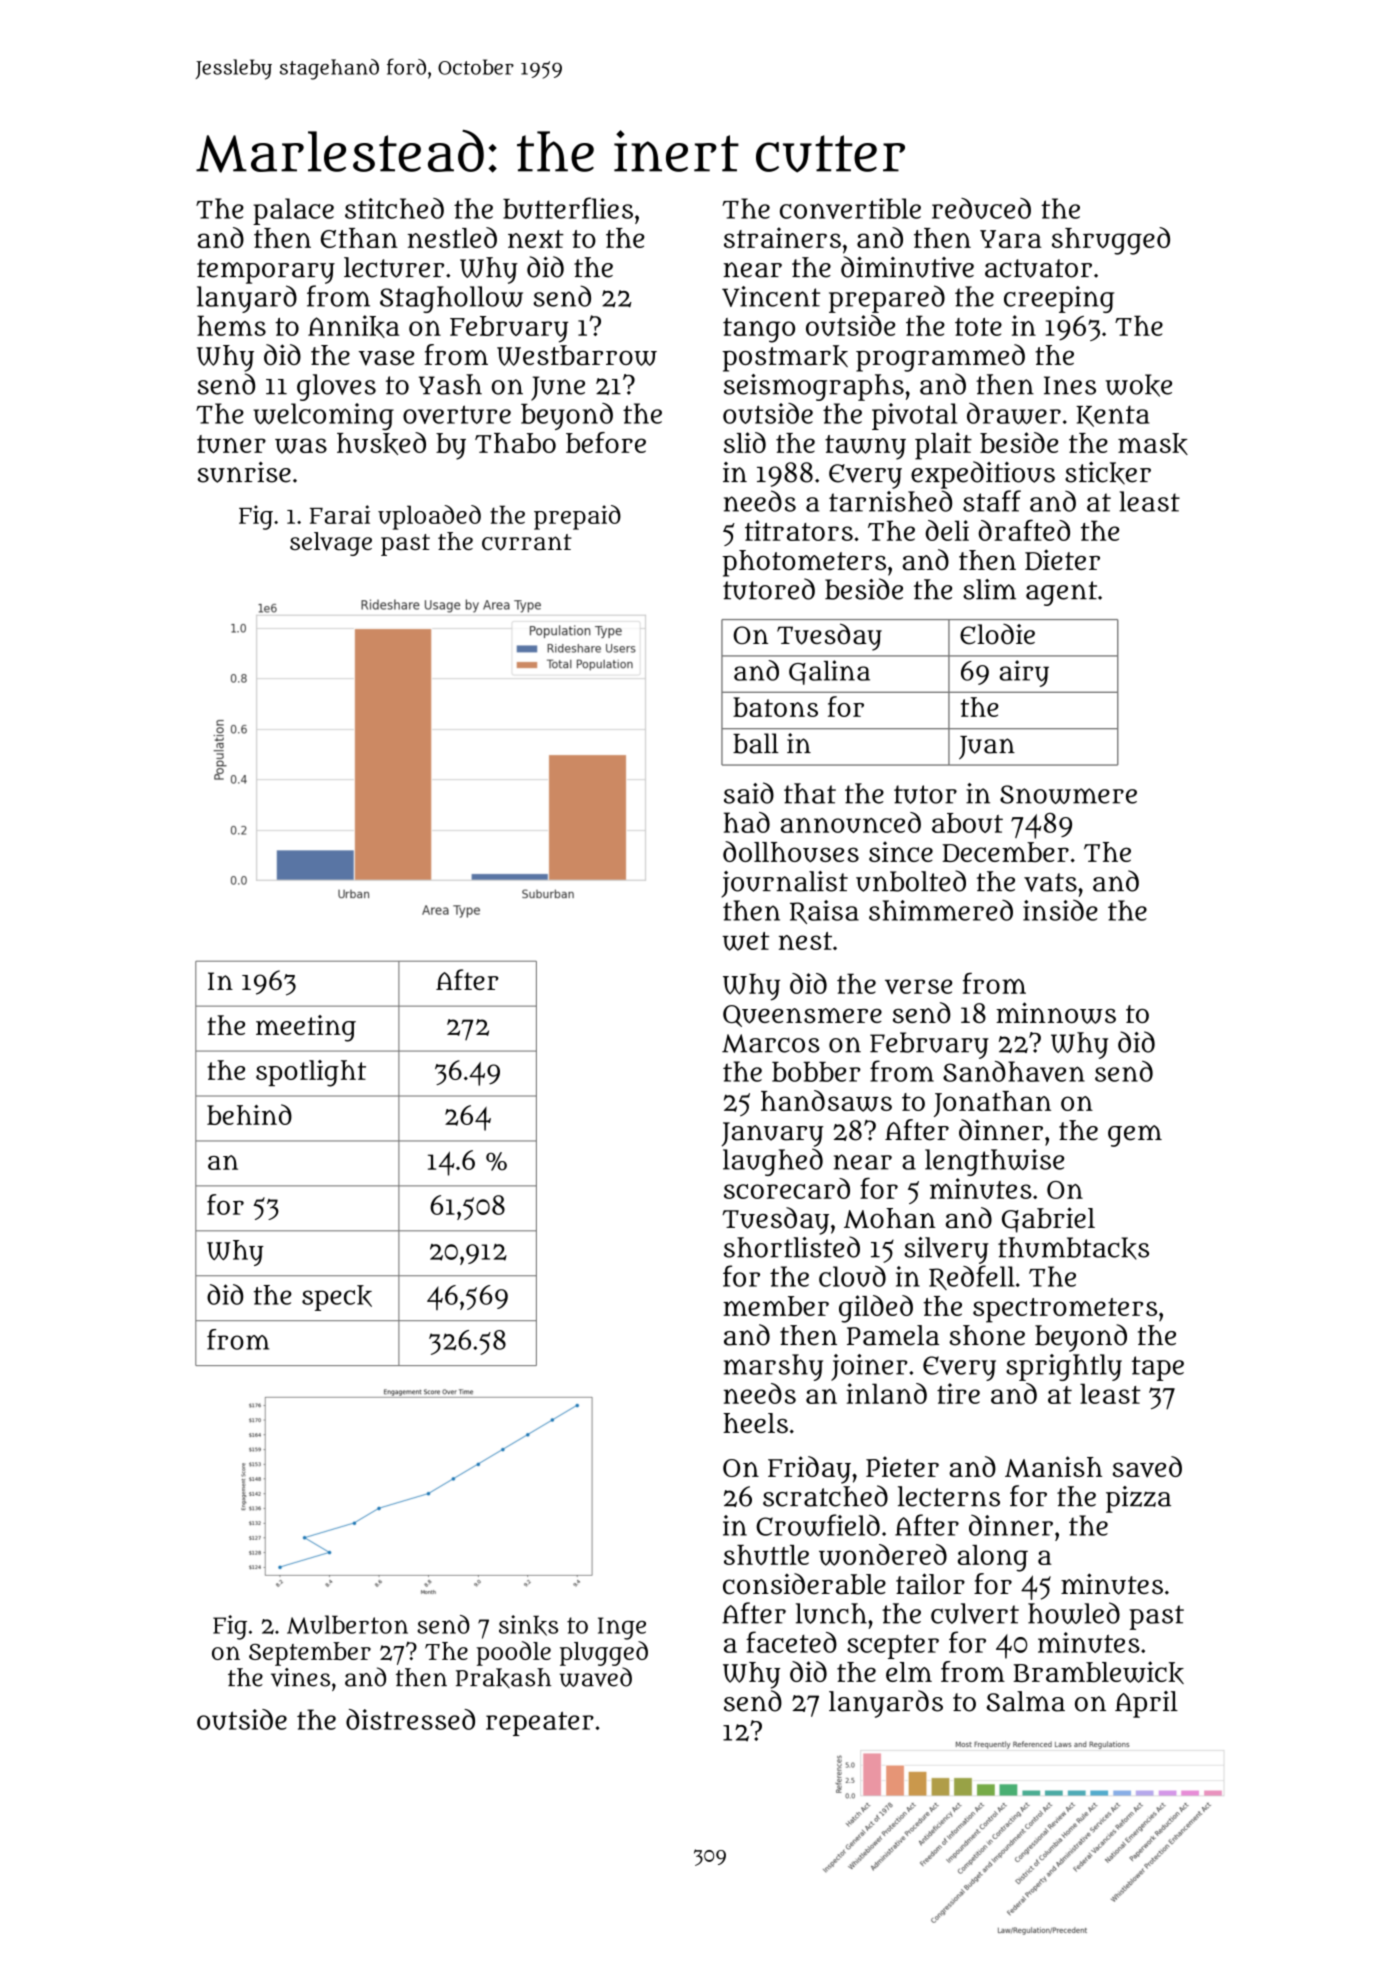  Describe the element at coordinates (1111, 241) in the document. I see `shrugged` at that location.
